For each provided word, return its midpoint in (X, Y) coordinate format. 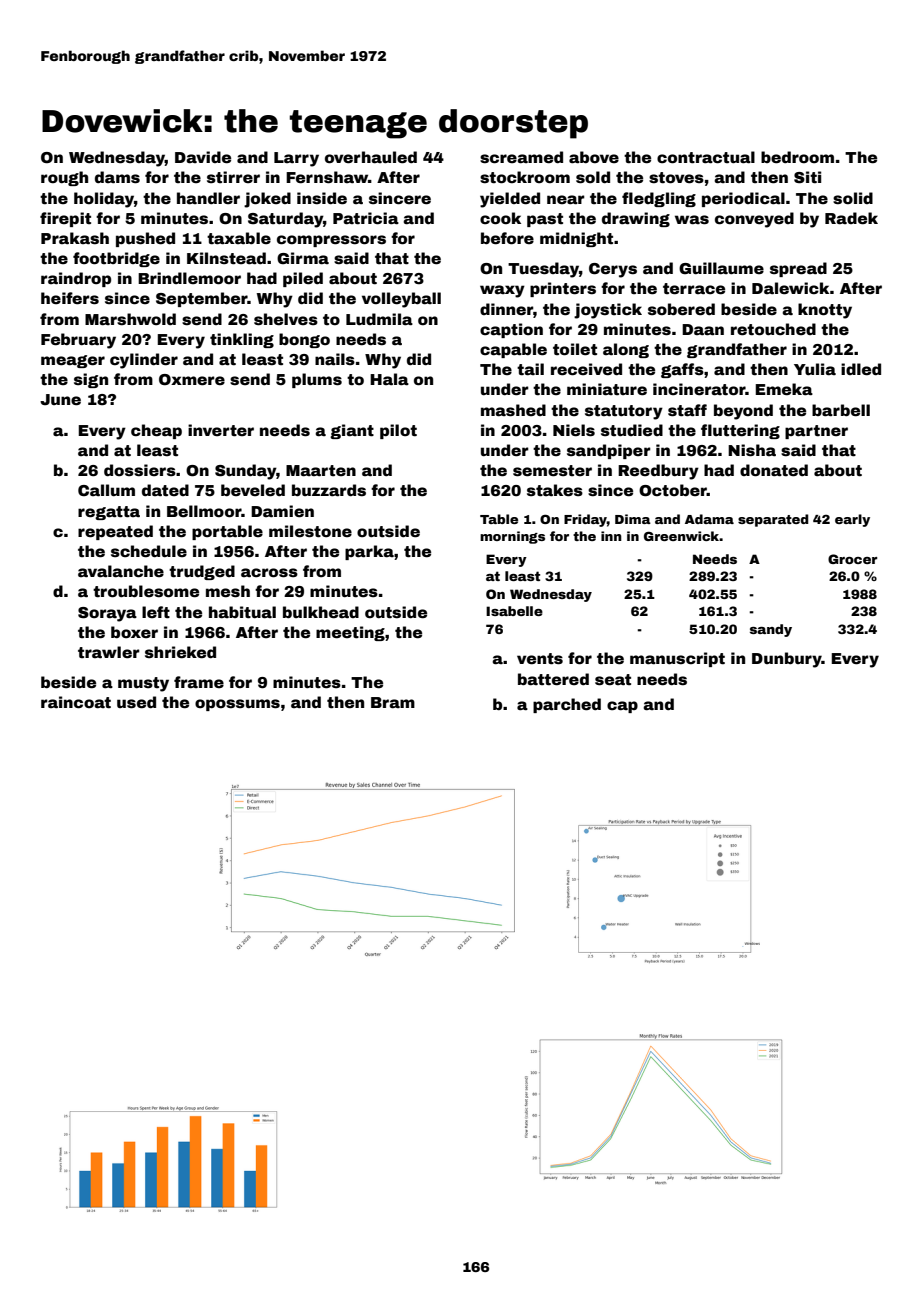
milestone (310, 531)
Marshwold (130, 319)
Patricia (366, 218)
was (692, 220)
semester (552, 471)
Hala (389, 379)
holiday (104, 200)
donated (774, 470)
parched (567, 705)
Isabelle (514, 611)
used (136, 702)
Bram (393, 703)
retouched (773, 329)
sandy (771, 630)
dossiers (140, 470)
